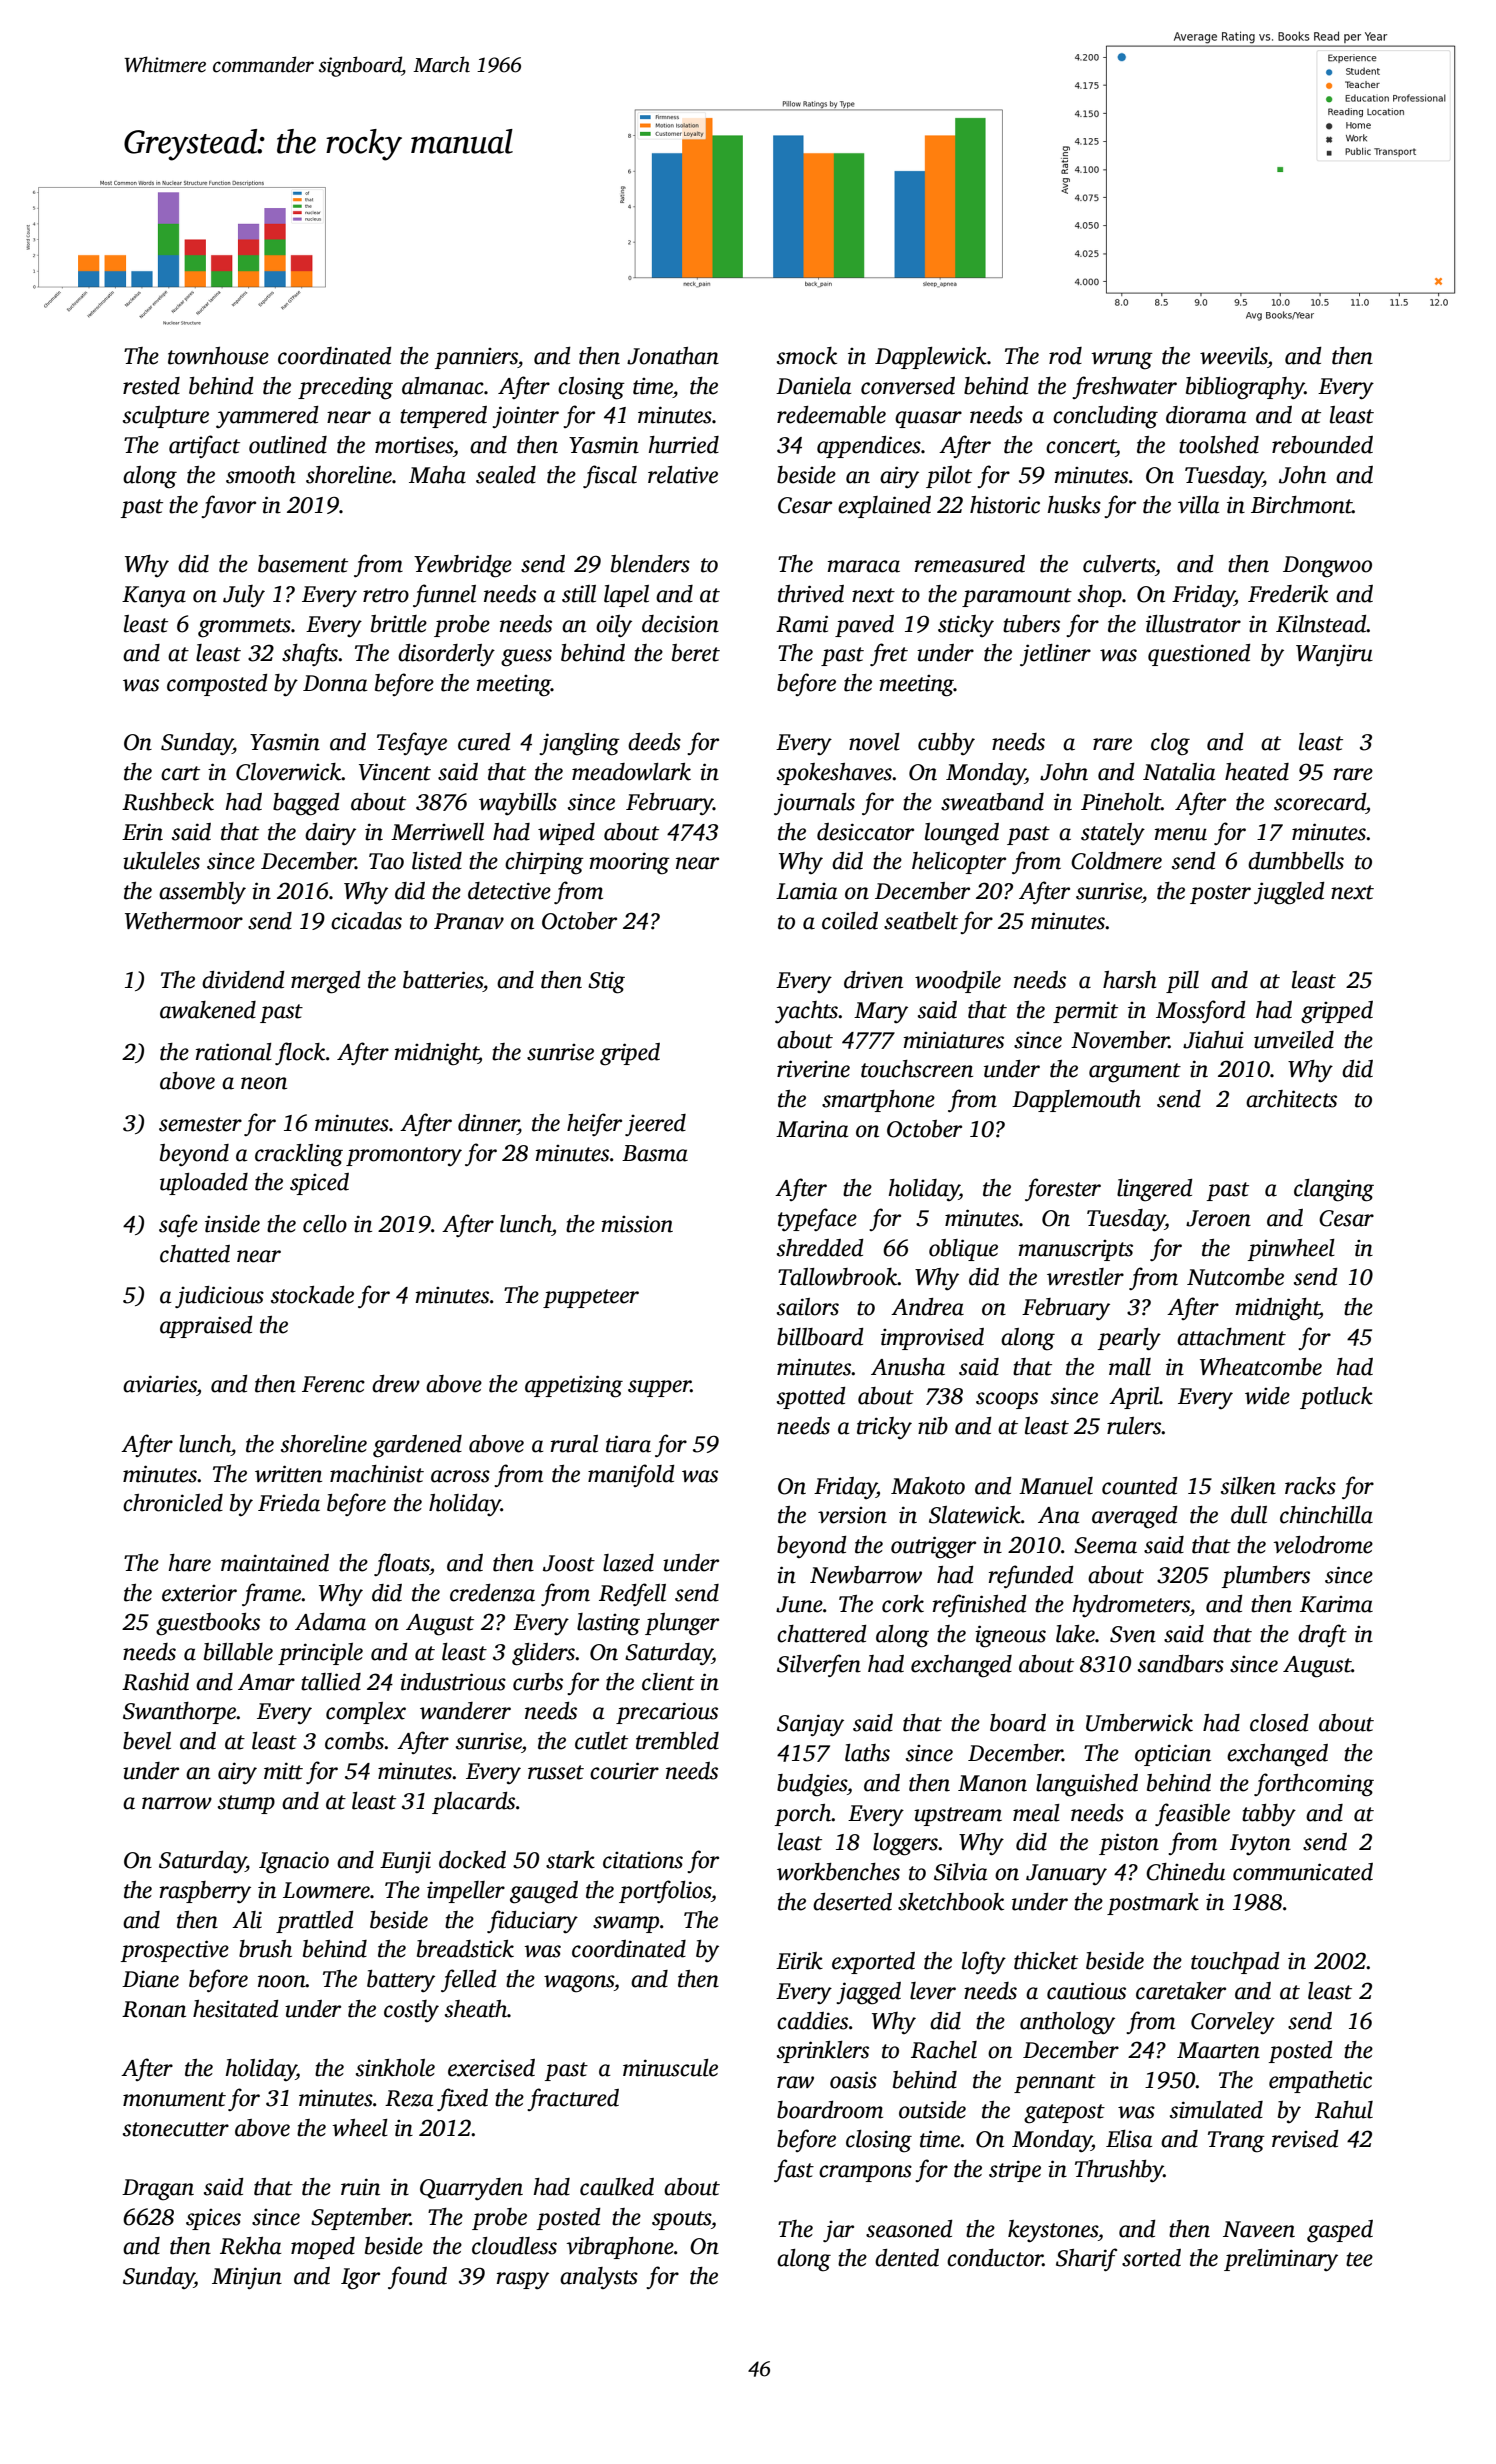 This page has height=2464, width=1496. What do you see at coordinates (155, 1682) in the page?
I see `Rashid` at bounding box center [155, 1682].
